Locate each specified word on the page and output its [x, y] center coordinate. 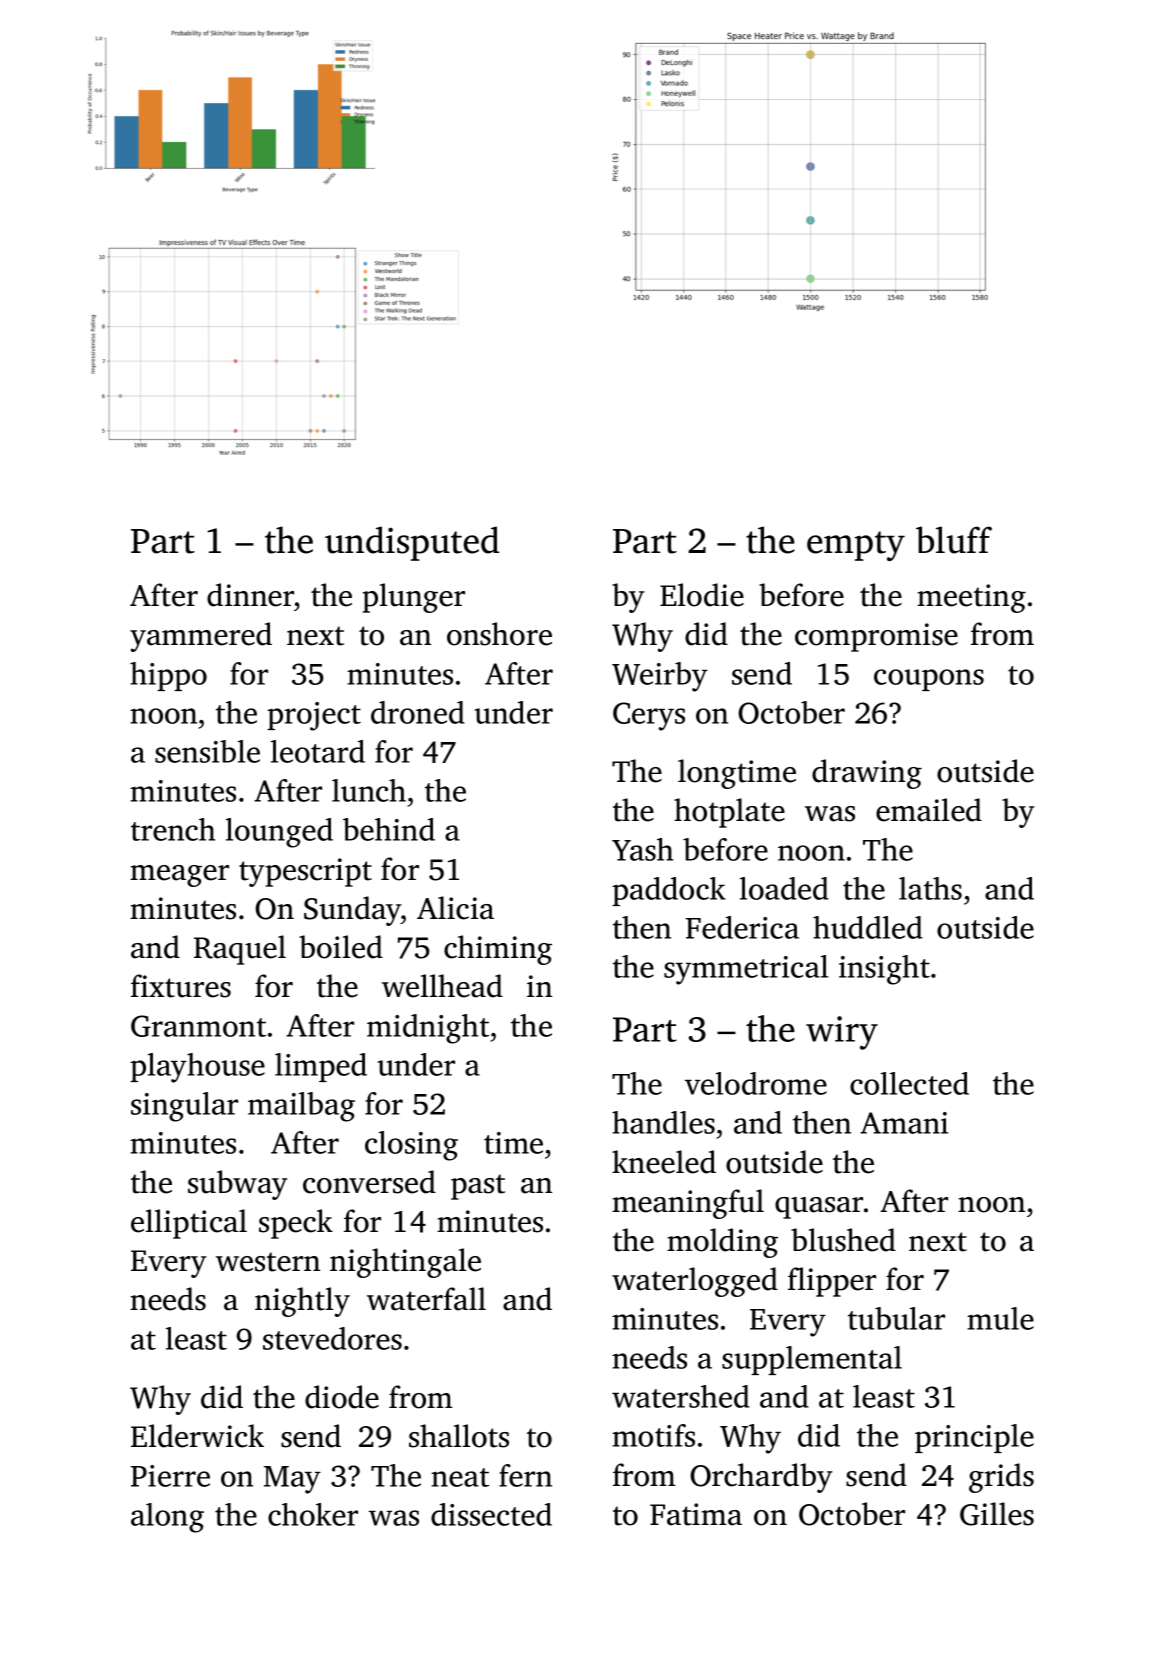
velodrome [756, 1083]
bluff [954, 540]
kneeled [664, 1162]
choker [313, 1514]
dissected [491, 1514]
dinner [250, 595]
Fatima [696, 1514]
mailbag [301, 1107]
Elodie [702, 595]
